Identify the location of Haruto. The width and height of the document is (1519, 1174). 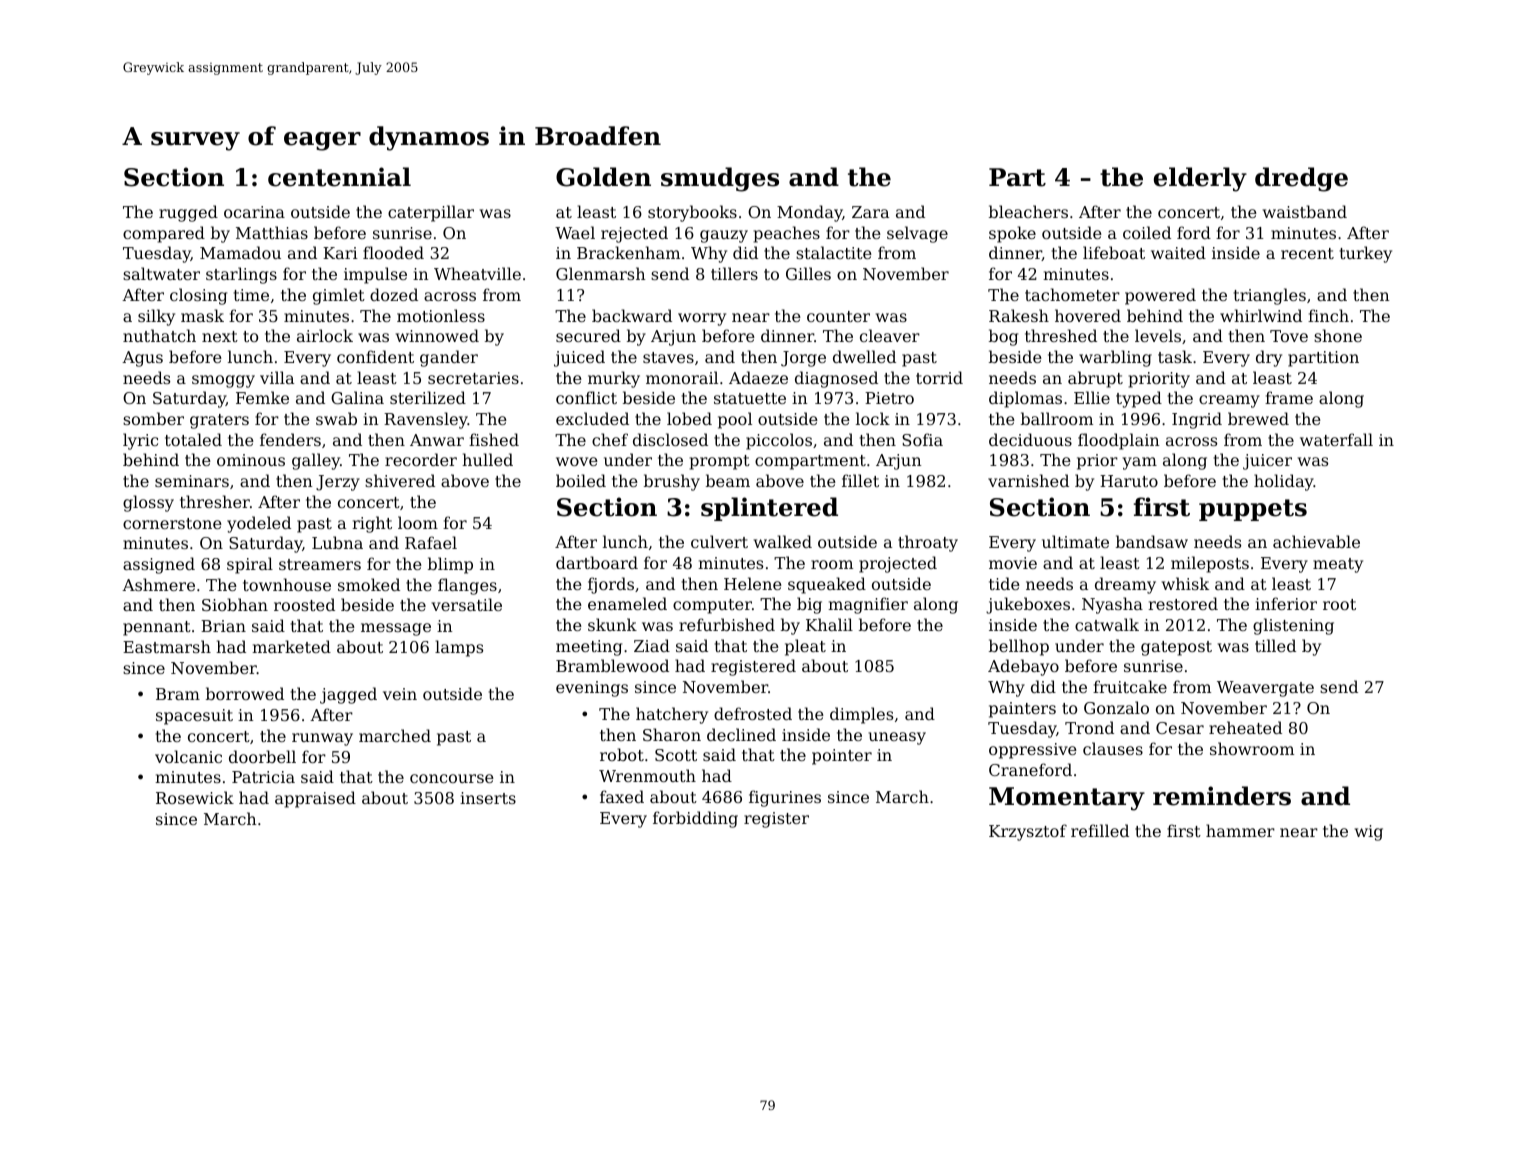
(1129, 481).
